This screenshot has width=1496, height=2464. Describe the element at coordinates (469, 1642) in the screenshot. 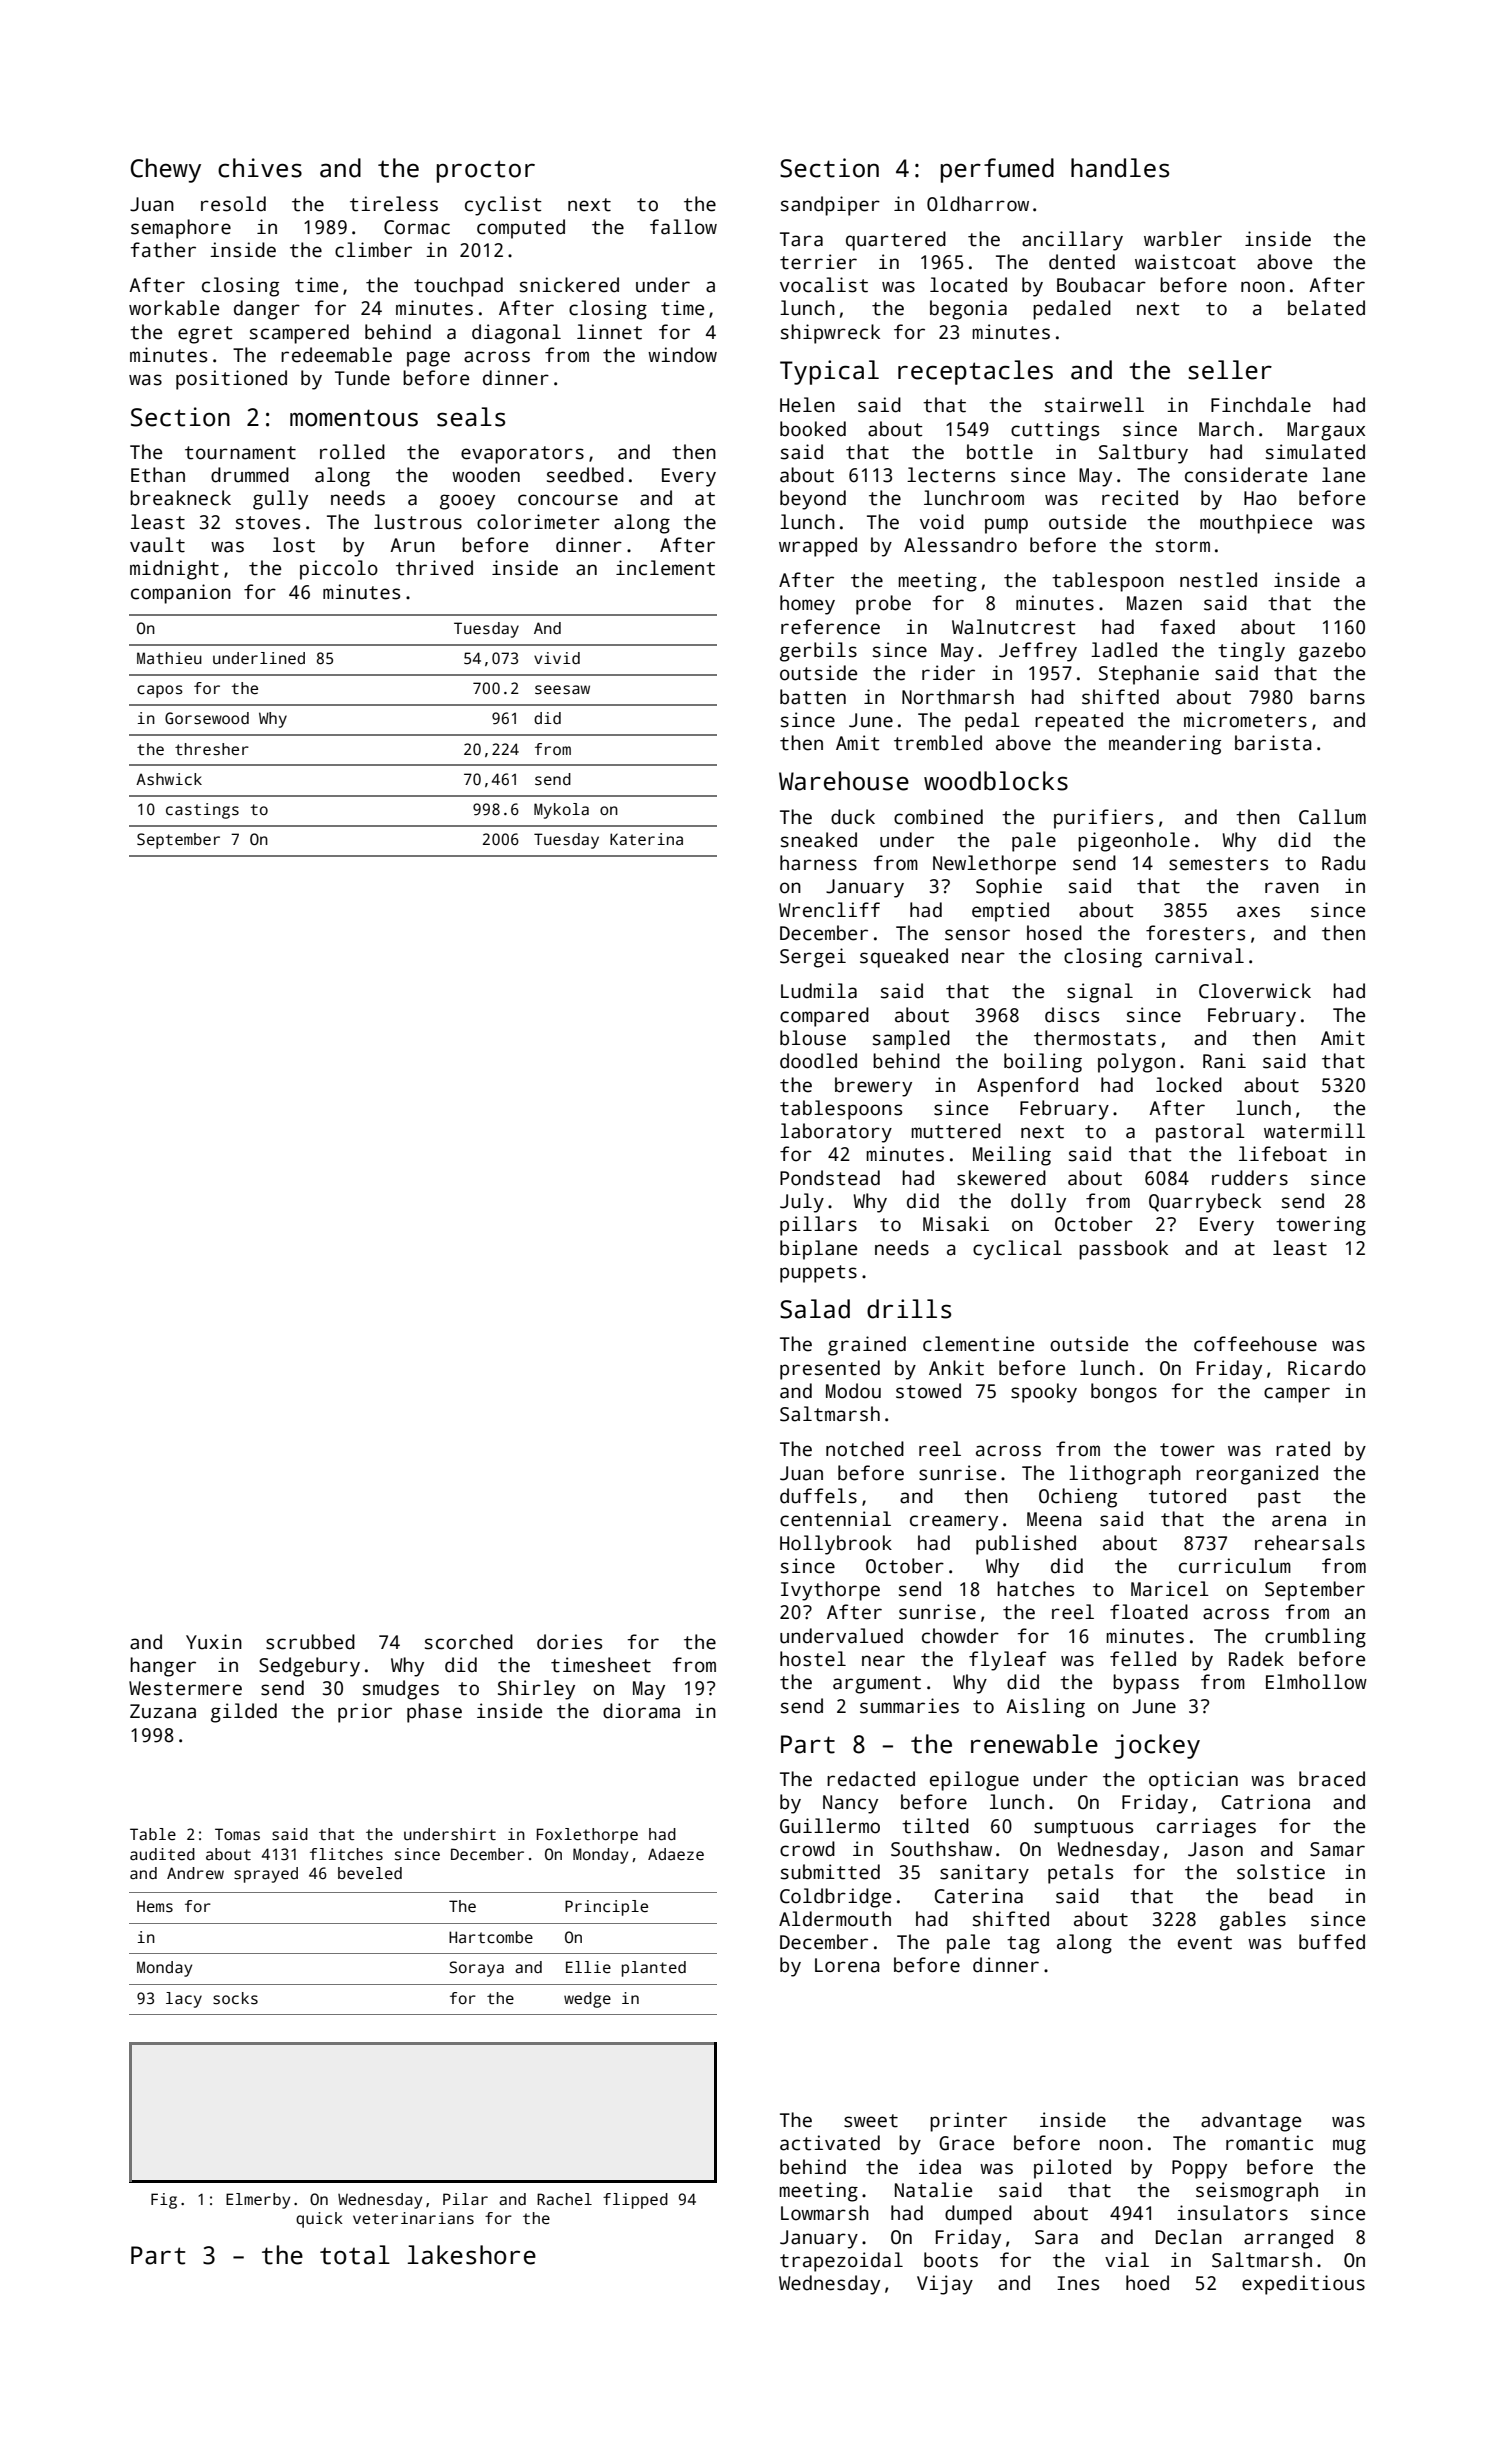

I see `scorched` at that location.
